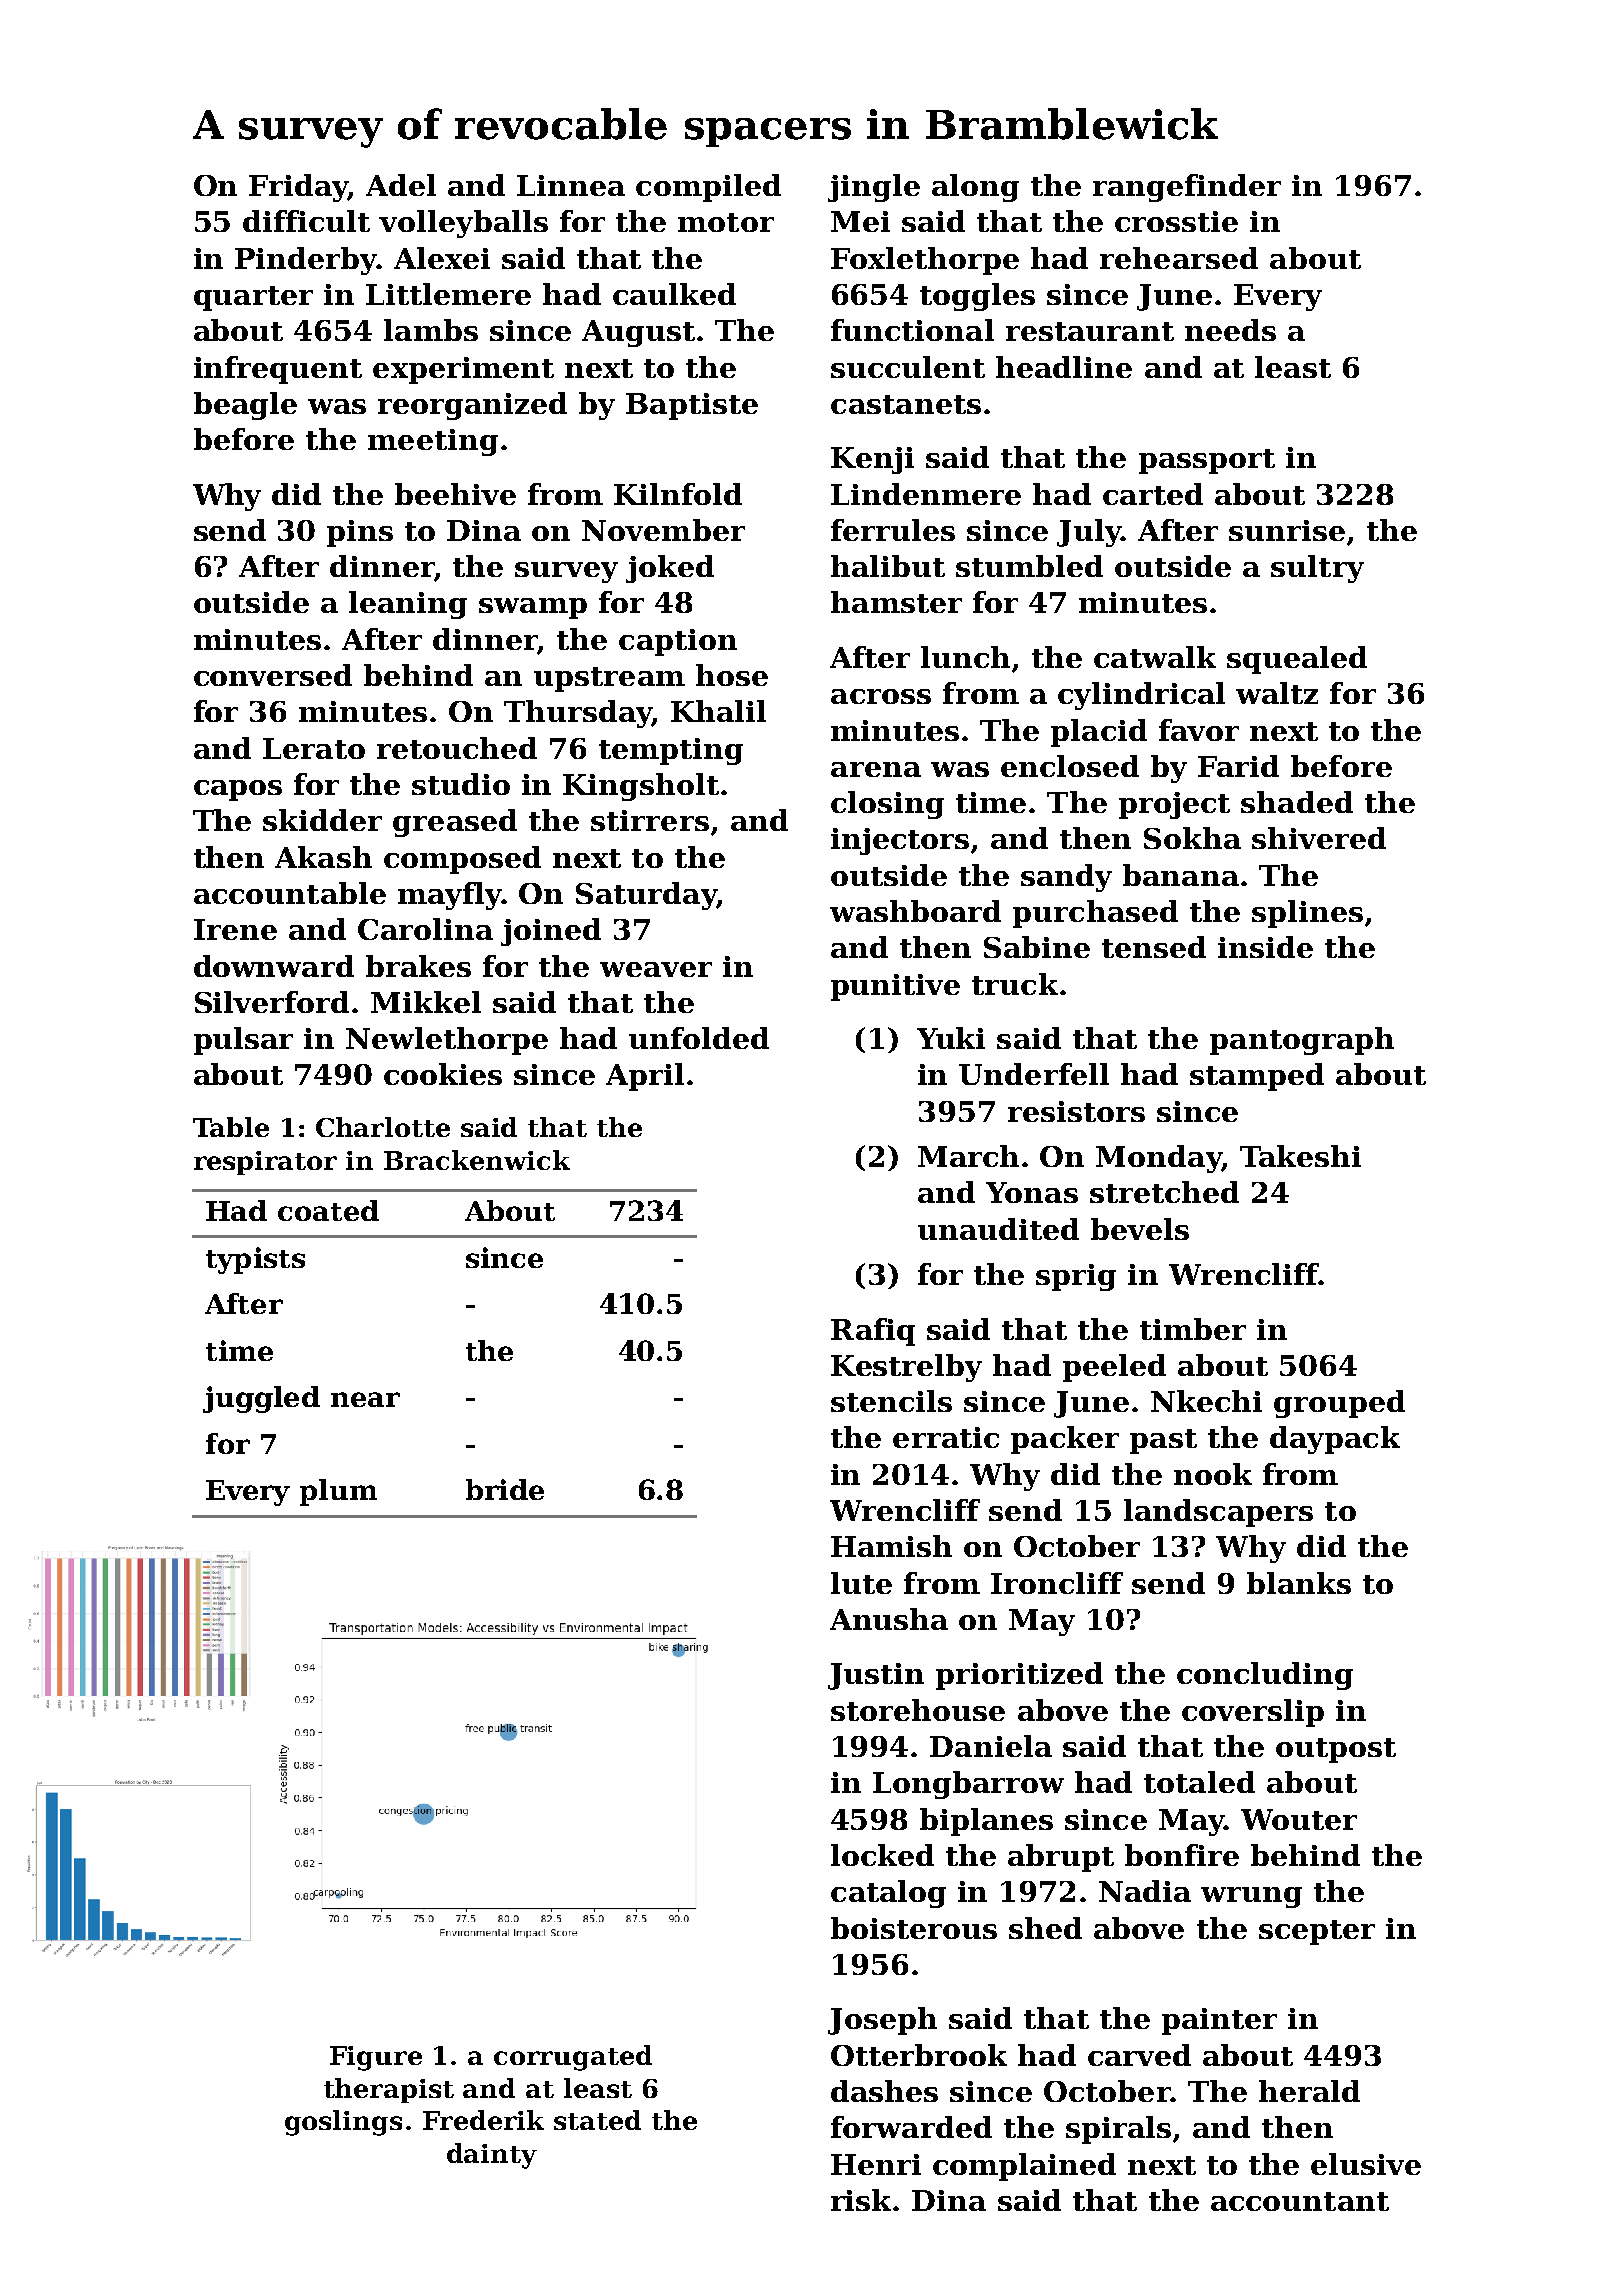 Image resolution: width=1620 pixels, height=2292 pixels. What do you see at coordinates (389, 2090) in the screenshot?
I see `therapist` at bounding box center [389, 2090].
